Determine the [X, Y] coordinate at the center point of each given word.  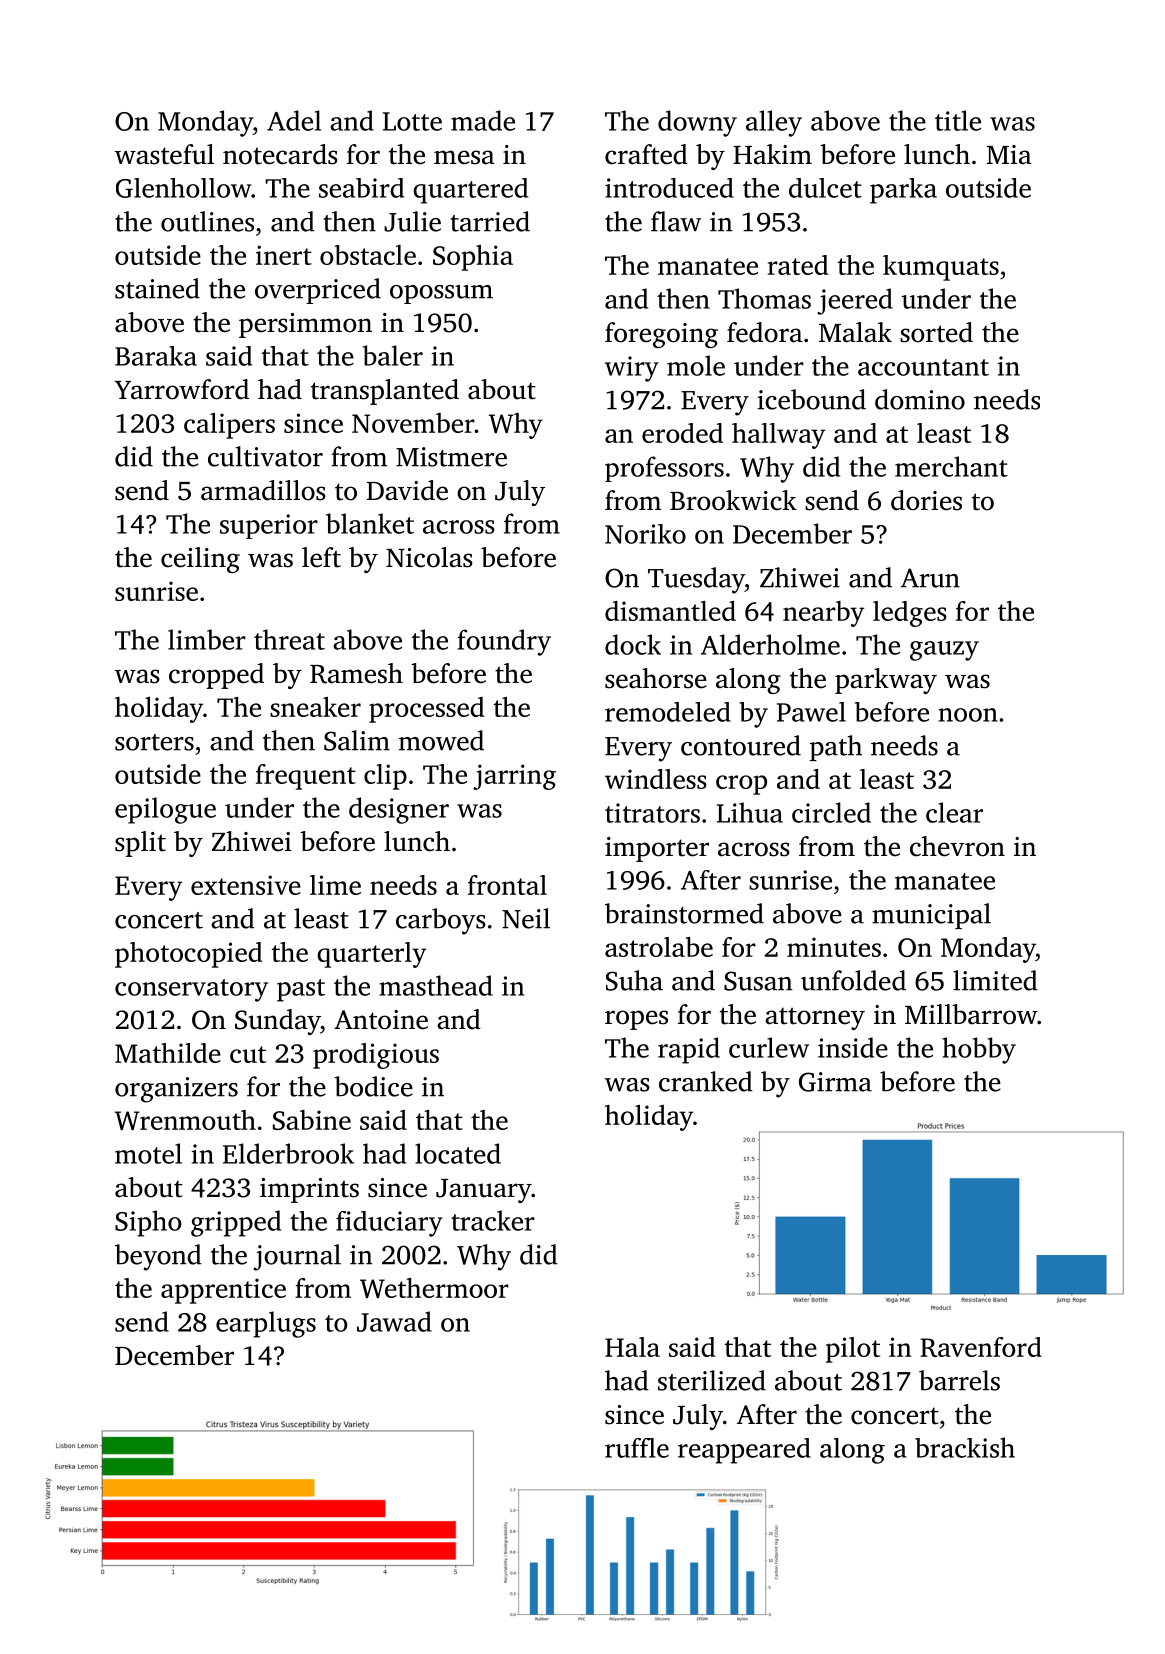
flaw [676, 221]
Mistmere [451, 457]
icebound [811, 399]
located [458, 1153]
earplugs [266, 1324]
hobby [979, 1050]
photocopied [188, 955]
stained [157, 288]
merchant [951, 466]
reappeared [744, 1451]
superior [269, 526]
